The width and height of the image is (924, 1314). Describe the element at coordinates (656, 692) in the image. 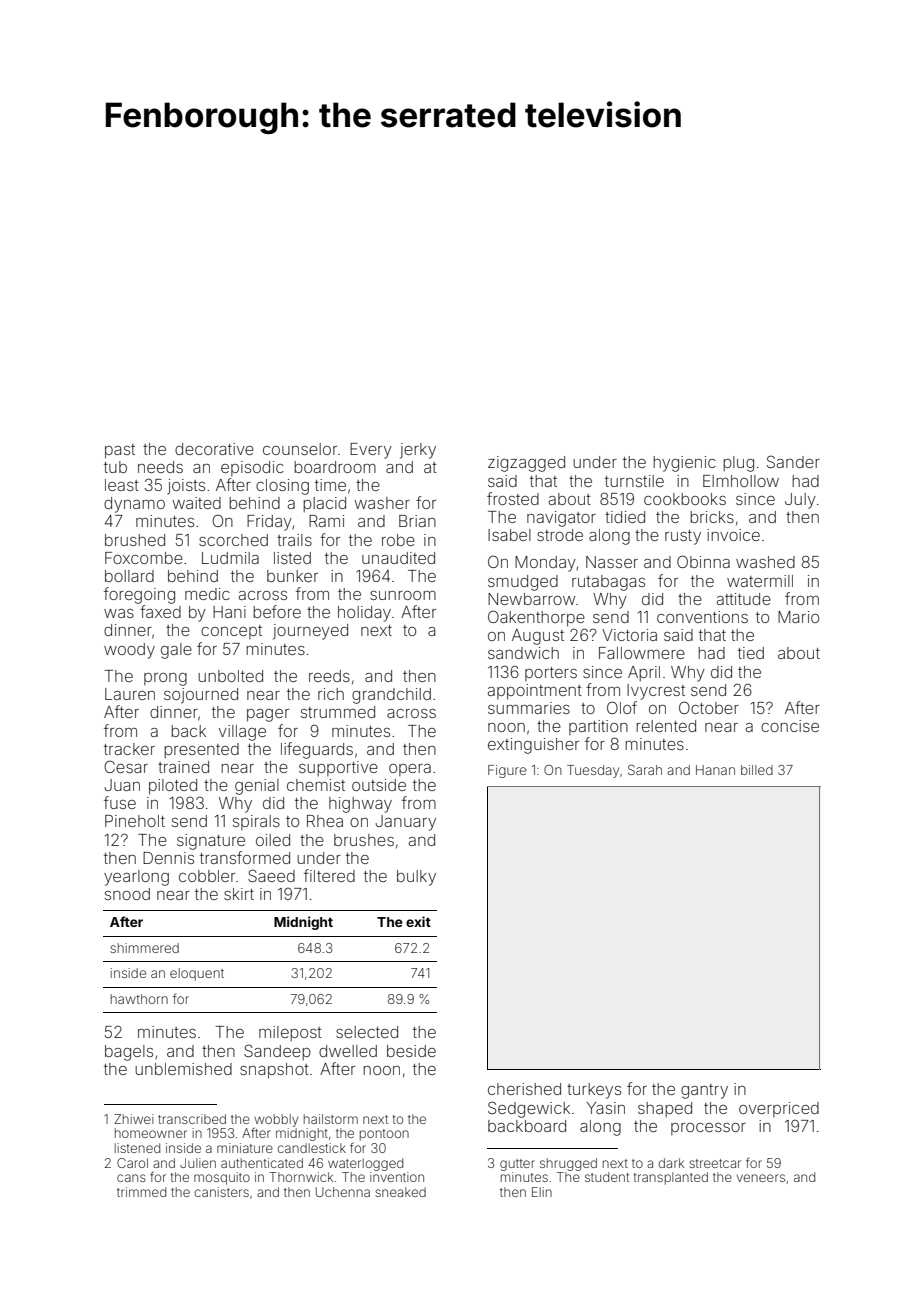

I see `Ivycrest` at that location.
